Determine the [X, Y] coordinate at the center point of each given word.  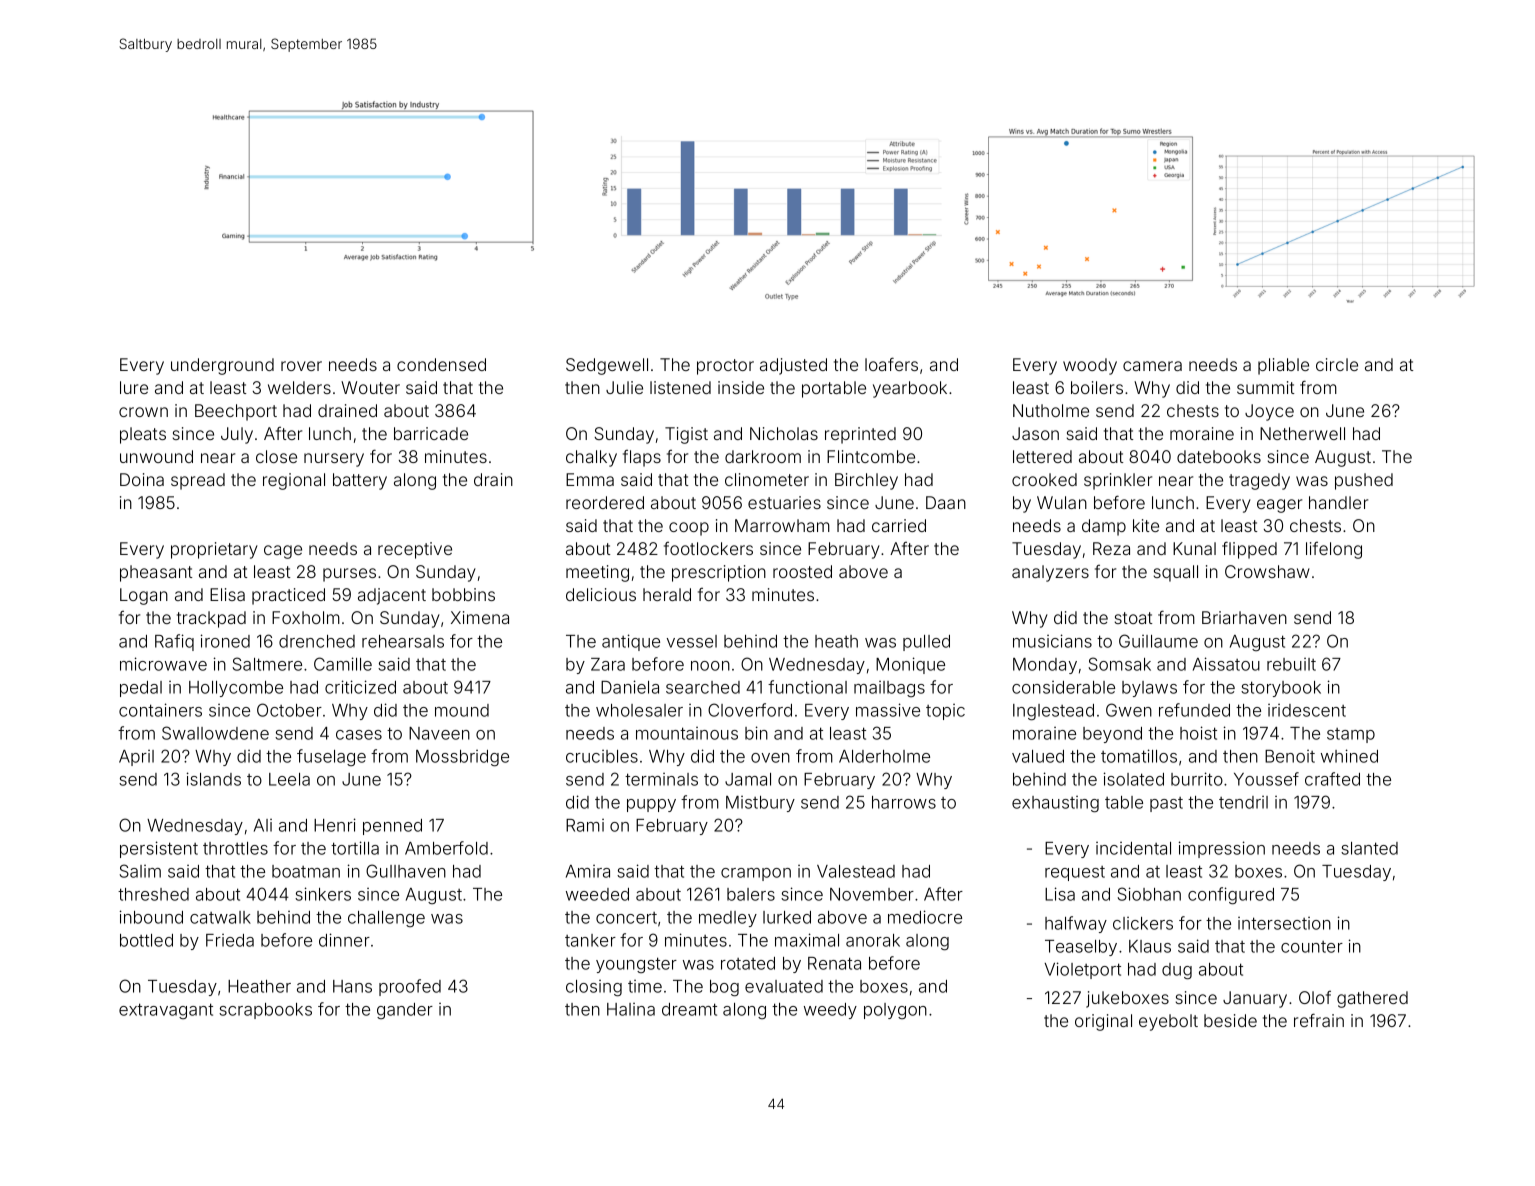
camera [1152, 366]
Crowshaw [1267, 571]
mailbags [889, 689]
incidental [1133, 848]
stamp [1351, 735]
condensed [441, 364]
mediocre [925, 917]
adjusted [793, 366]
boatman [306, 871]
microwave [163, 664]
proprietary [214, 550]
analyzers [1050, 573]
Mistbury [760, 804]
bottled [146, 940]
